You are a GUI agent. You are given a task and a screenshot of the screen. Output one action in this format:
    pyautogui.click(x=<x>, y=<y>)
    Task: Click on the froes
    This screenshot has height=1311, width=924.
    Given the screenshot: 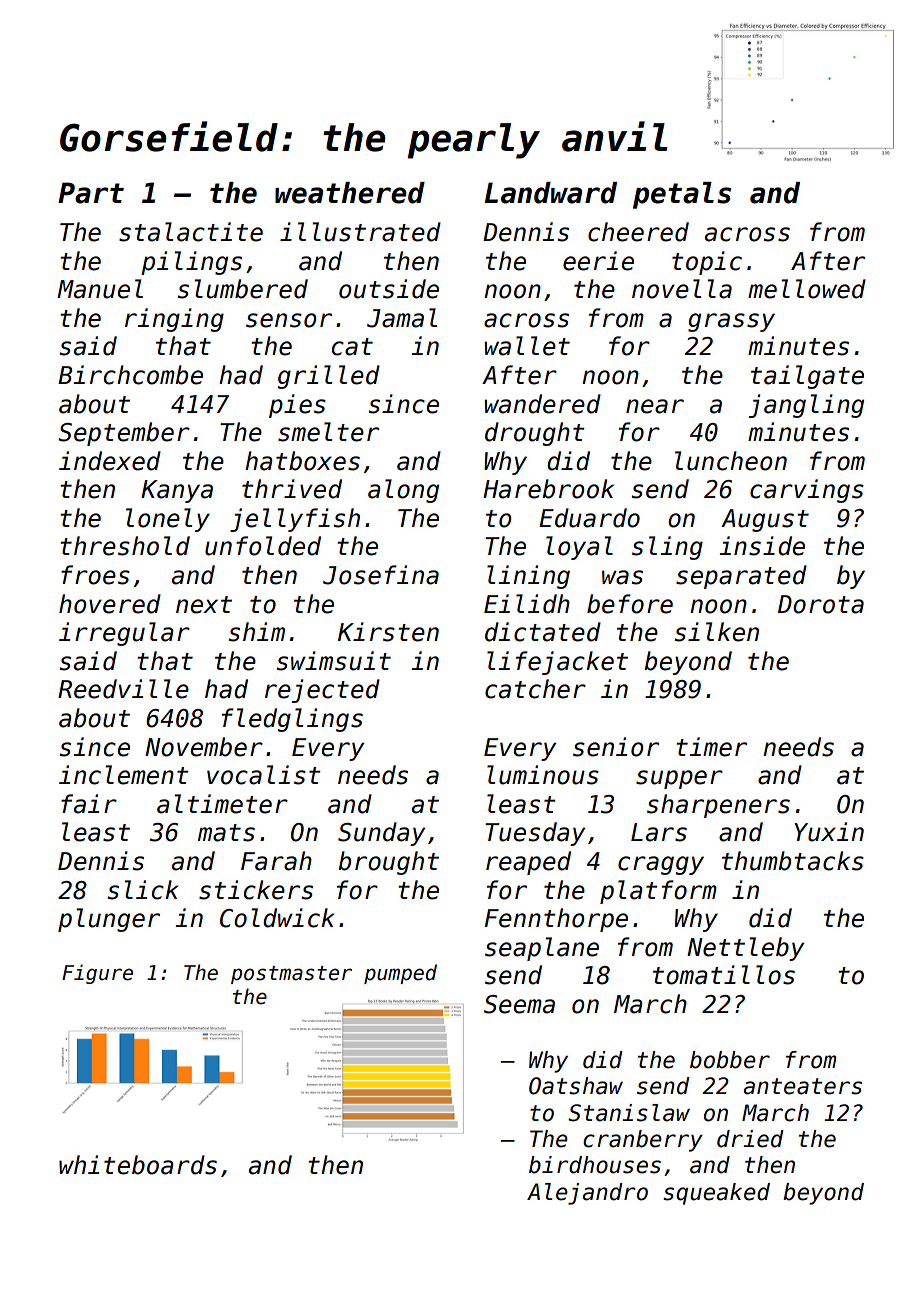 What is the action you would take?
    pyautogui.click(x=95, y=575)
